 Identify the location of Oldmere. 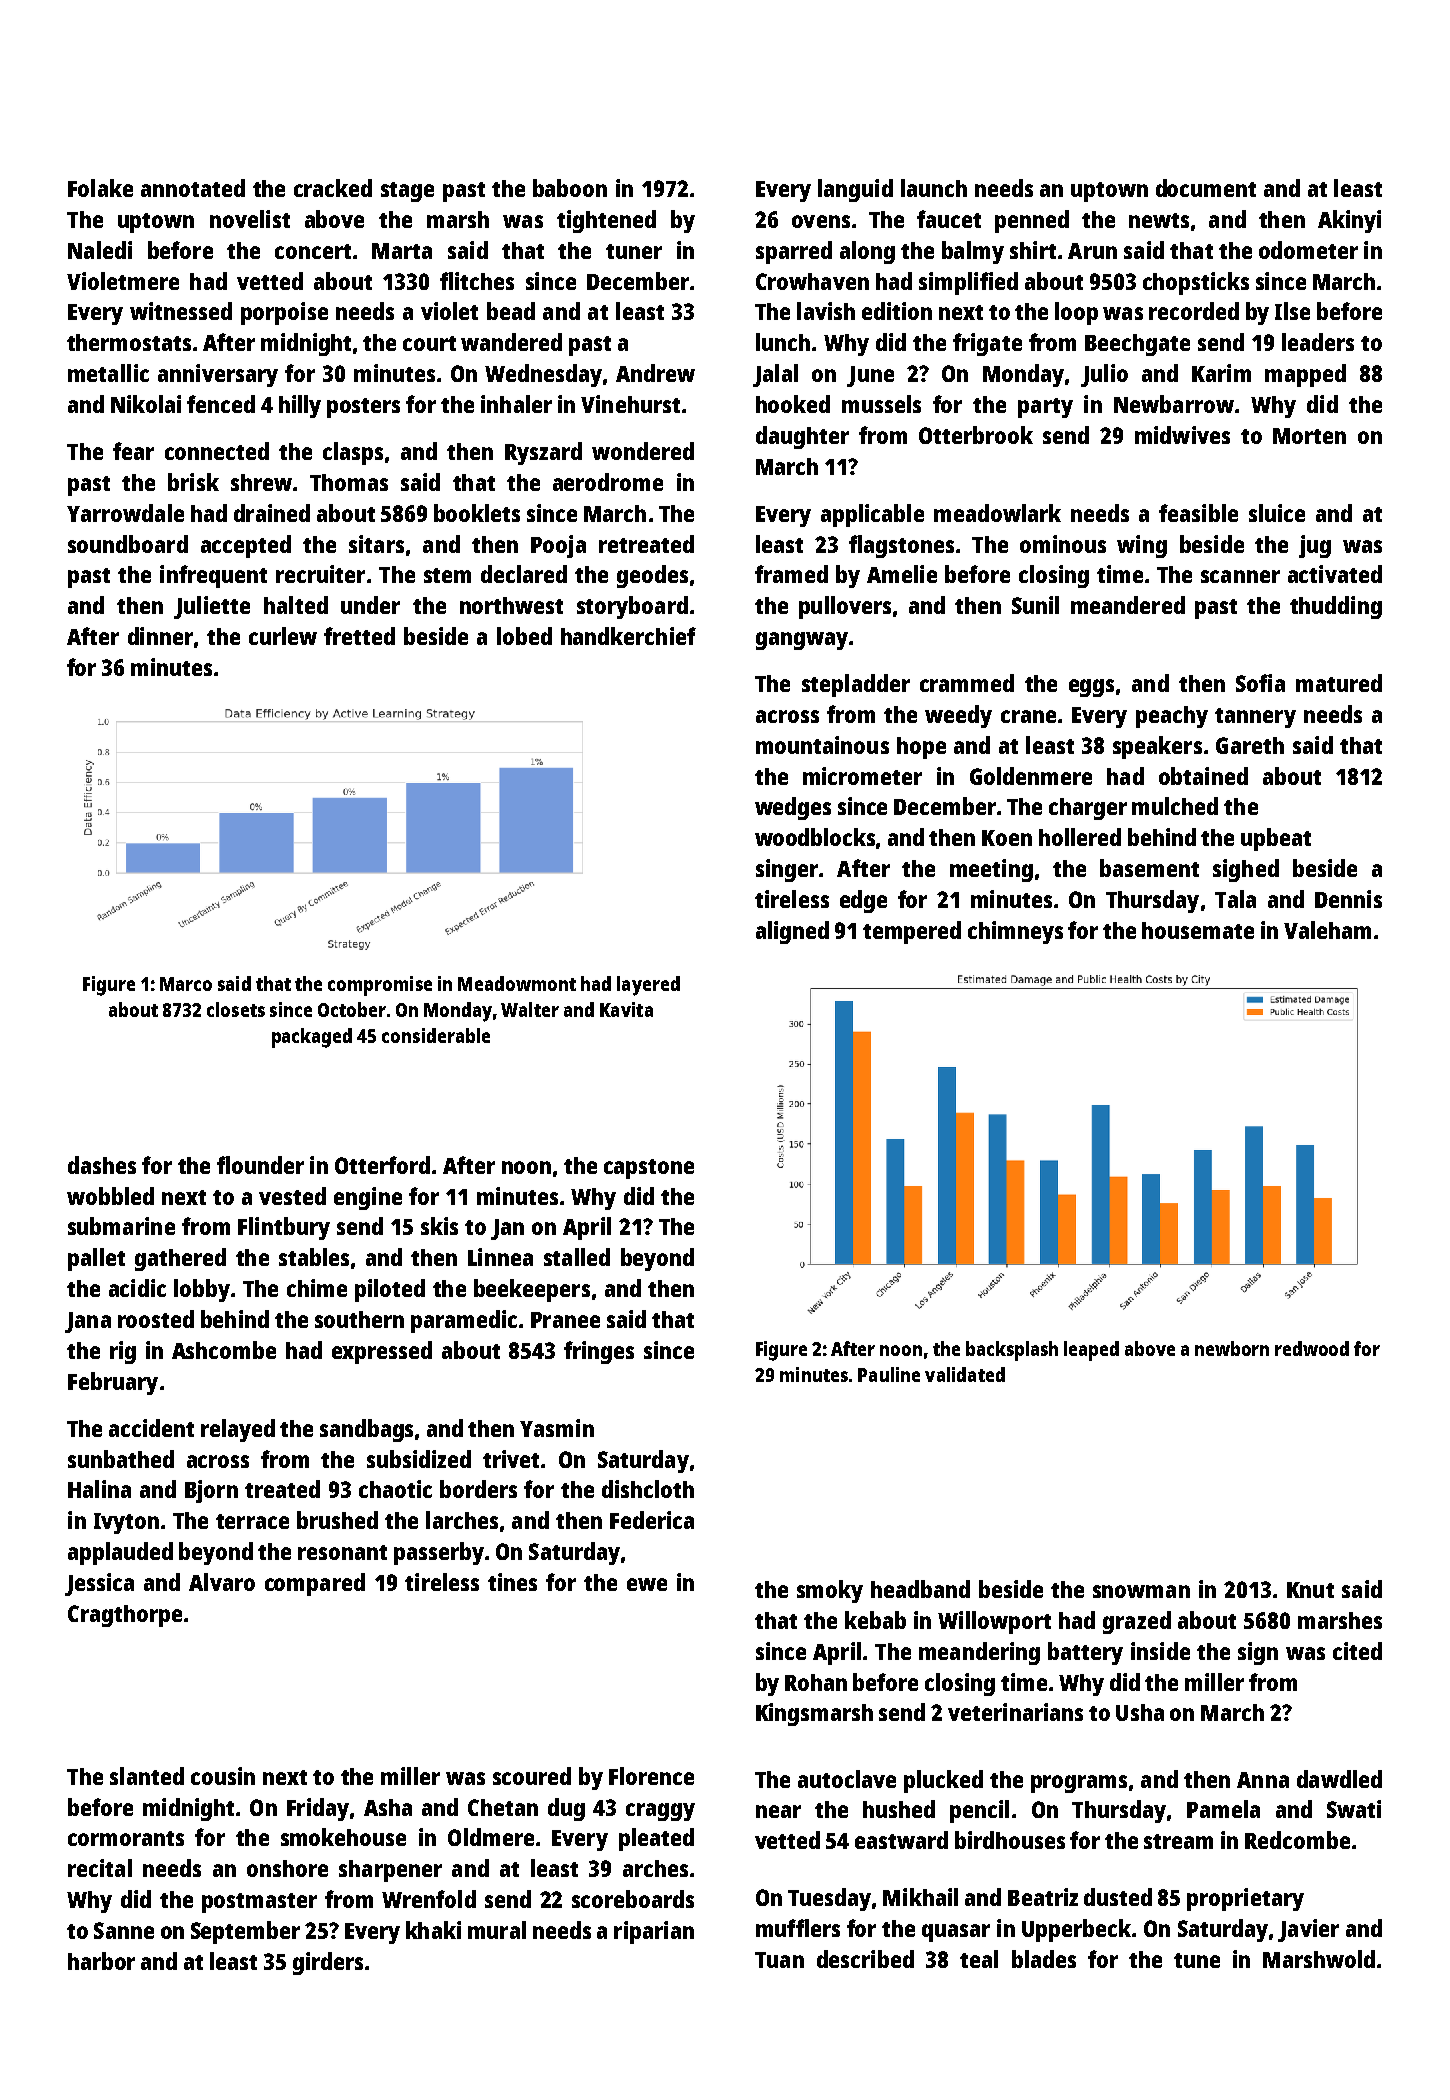
(491, 1837).
